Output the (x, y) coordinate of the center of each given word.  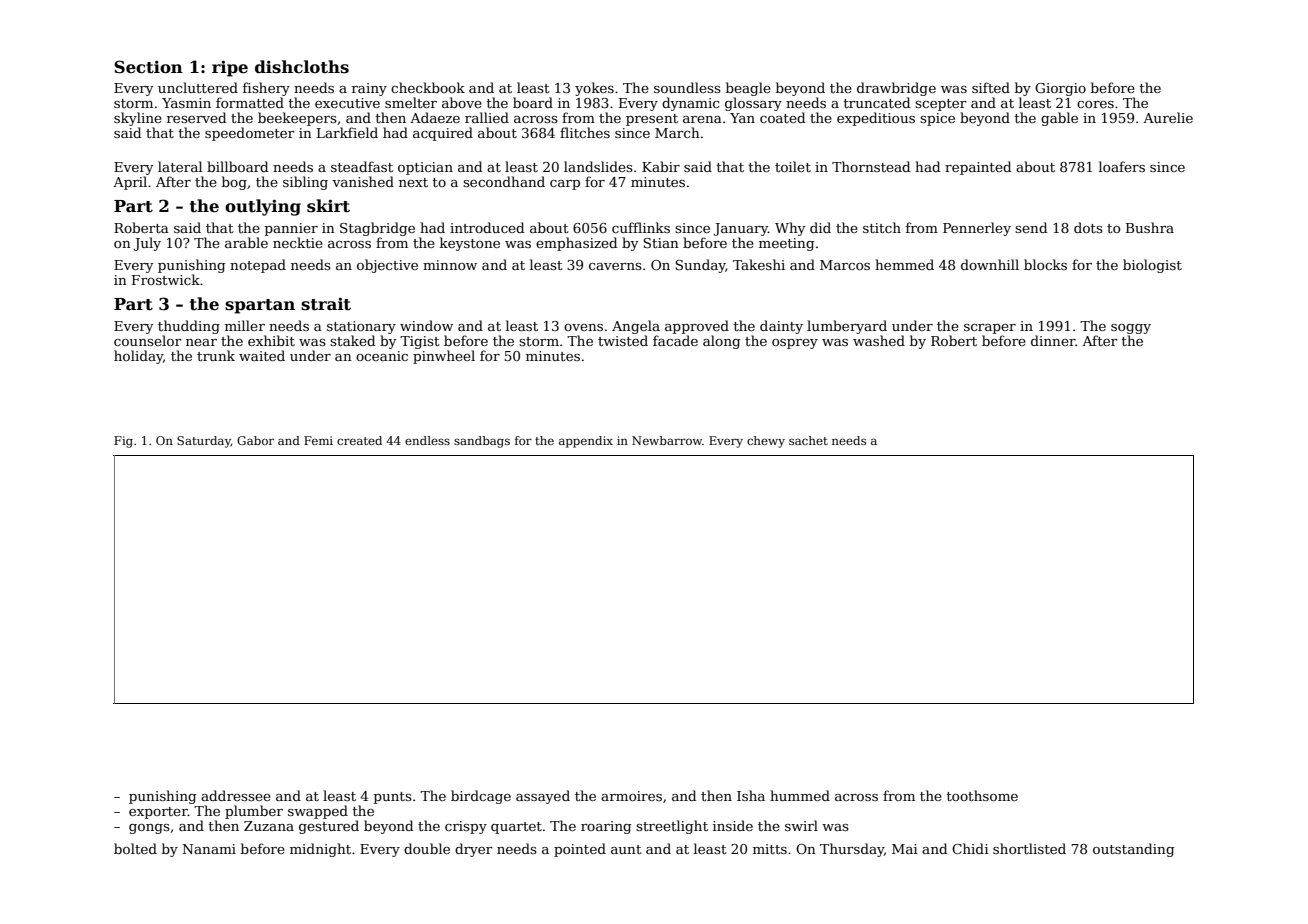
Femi (318, 440)
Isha (751, 795)
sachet (808, 440)
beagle (748, 89)
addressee (236, 795)
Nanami (209, 849)
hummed (800, 795)
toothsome (982, 795)
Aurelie (1168, 117)
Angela (636, 327)
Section (148, 67)
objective (387, 266)
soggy (1131, 329)
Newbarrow (667, 440)
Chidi (970, 848)
